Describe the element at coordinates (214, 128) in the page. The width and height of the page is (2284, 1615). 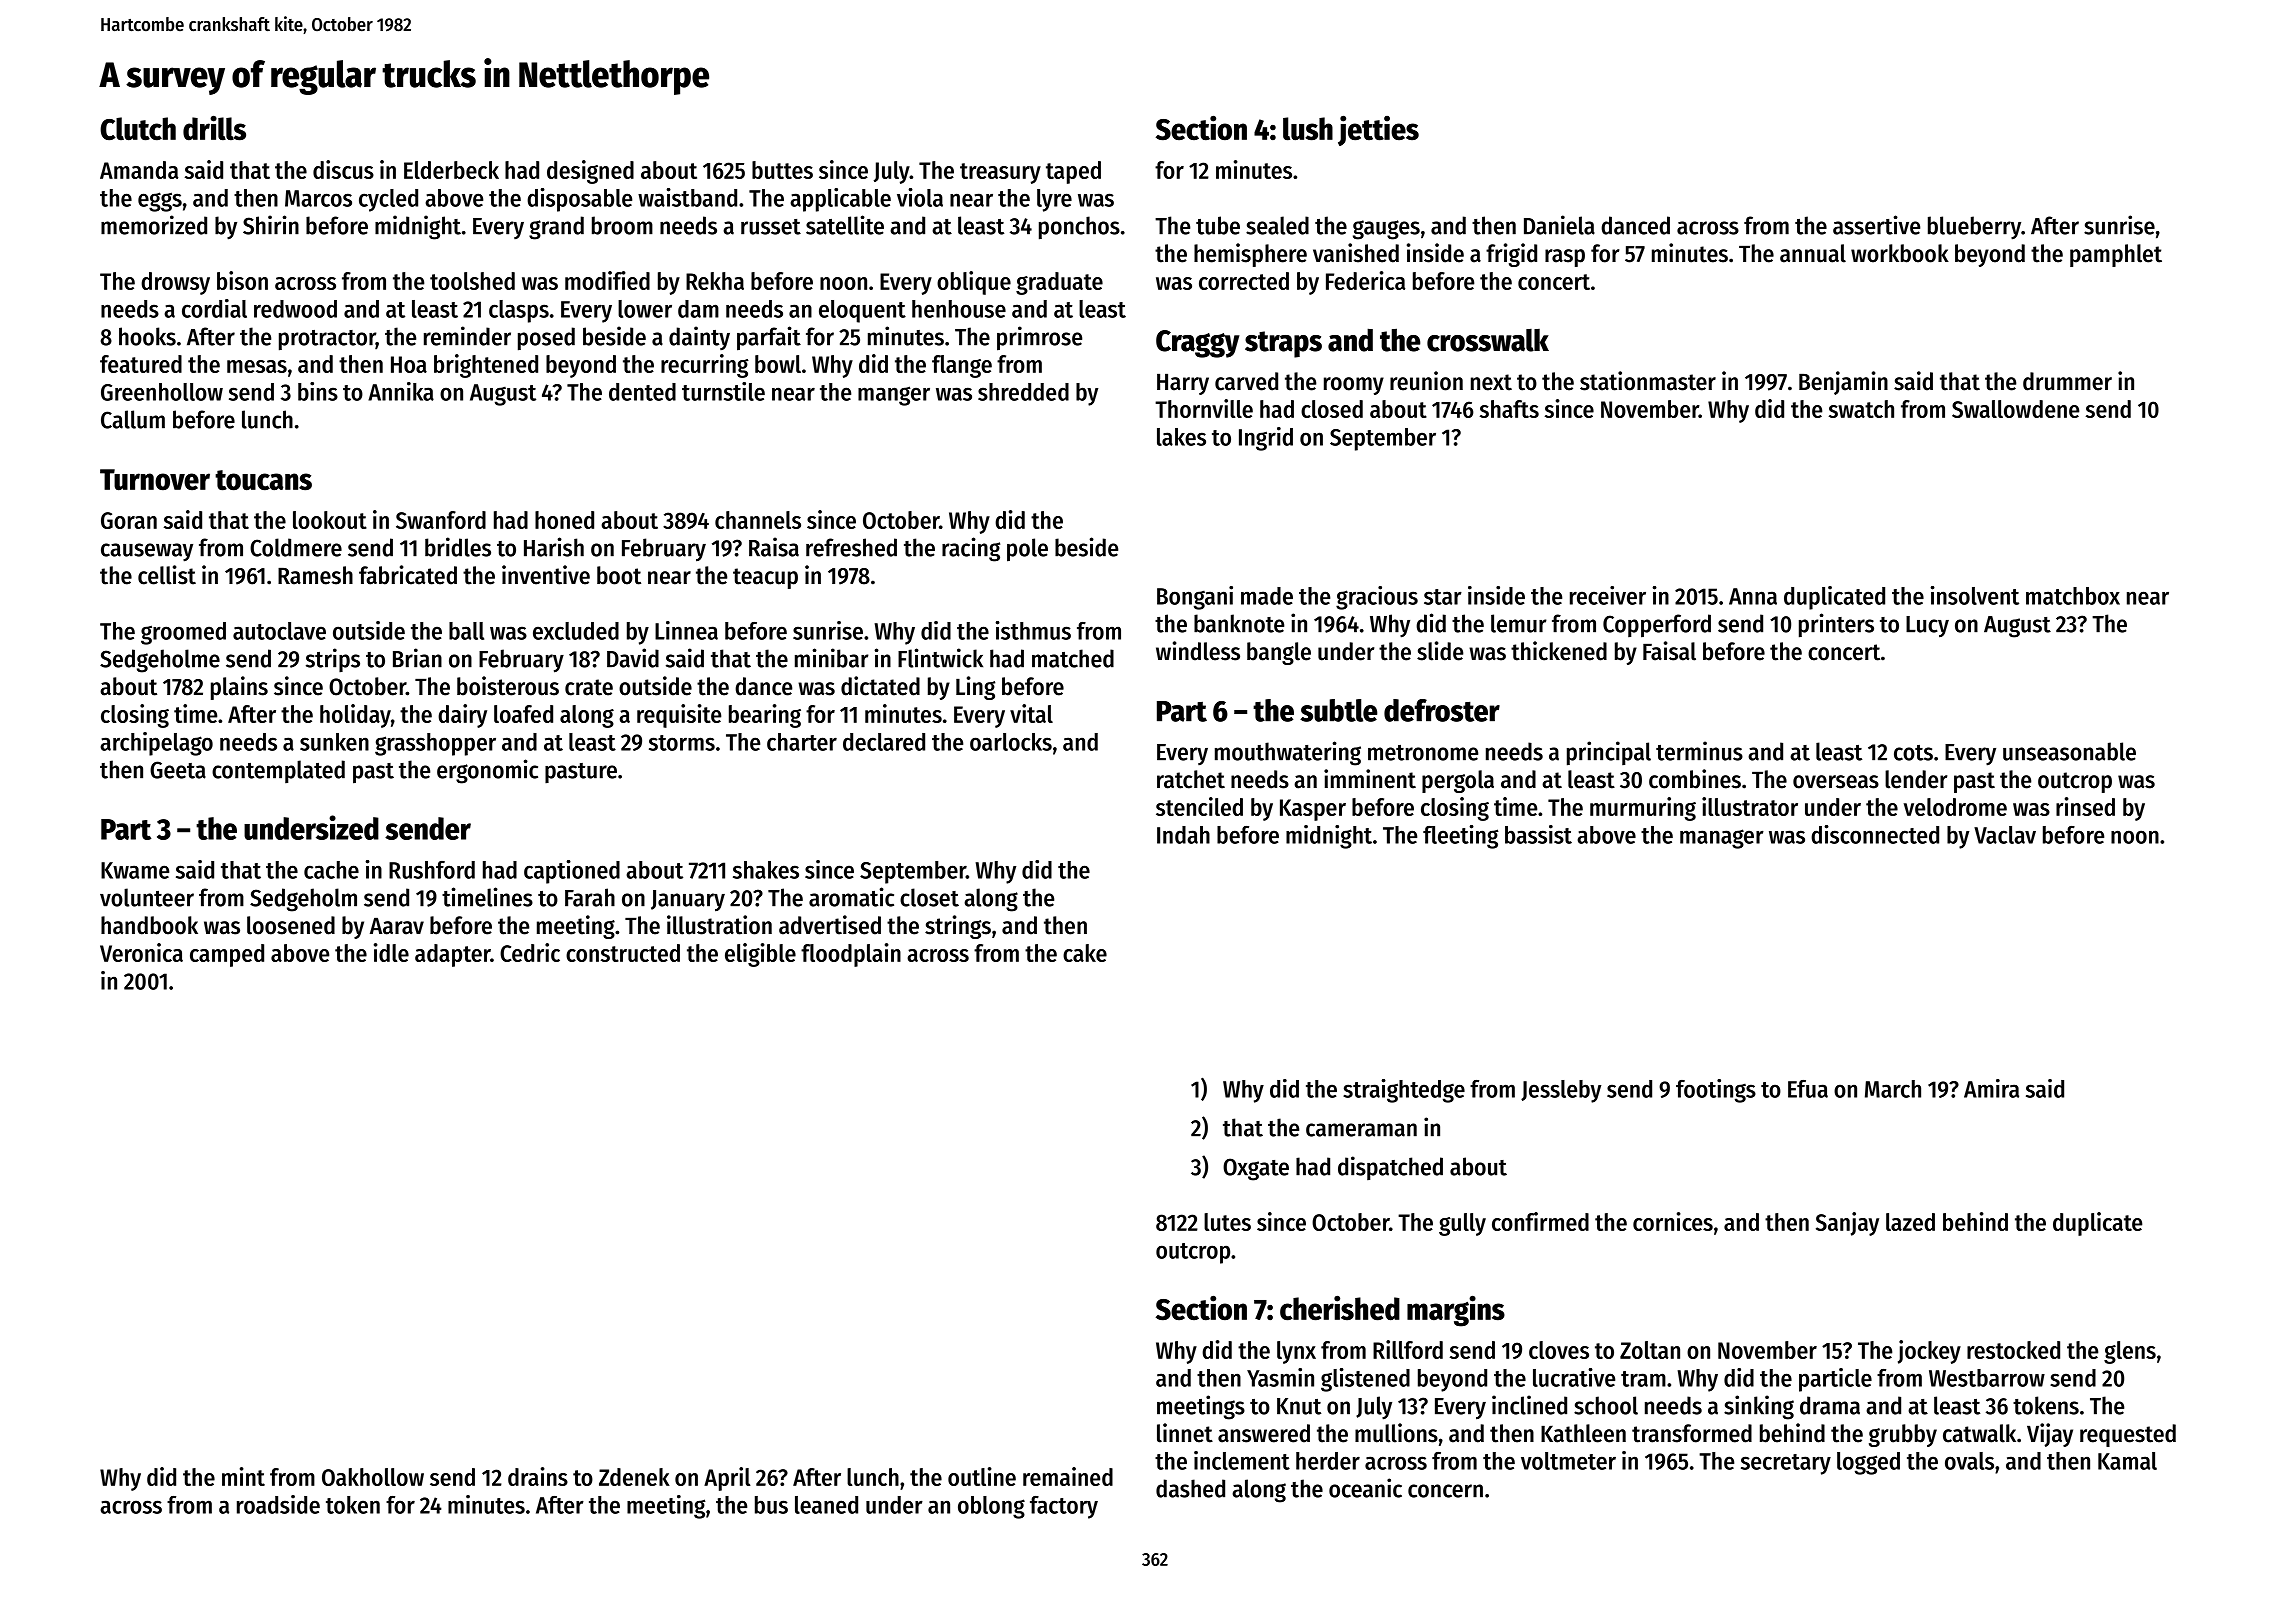
I see `drills` at that location.
